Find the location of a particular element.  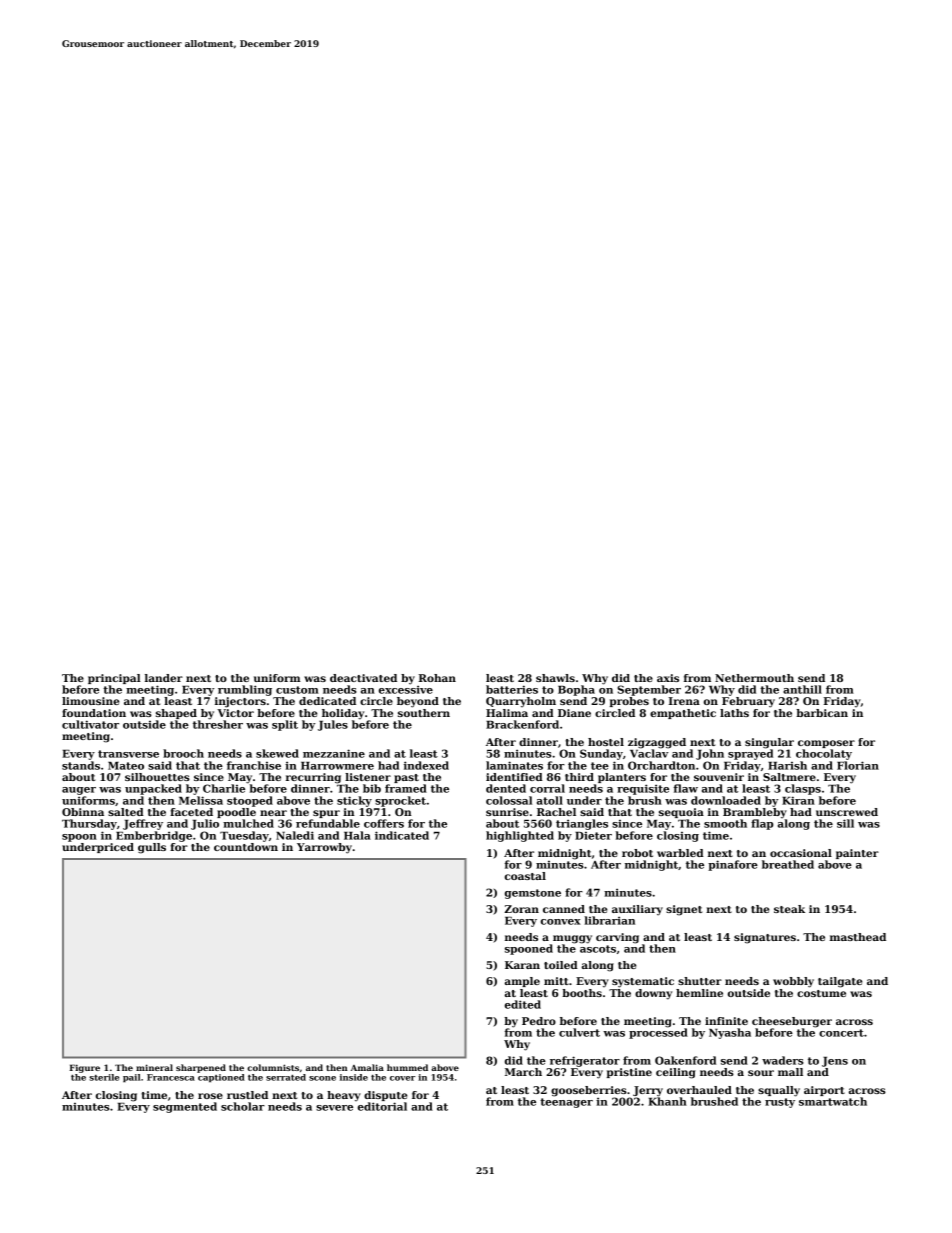

mineral is located at coordinates (154, 1067).
